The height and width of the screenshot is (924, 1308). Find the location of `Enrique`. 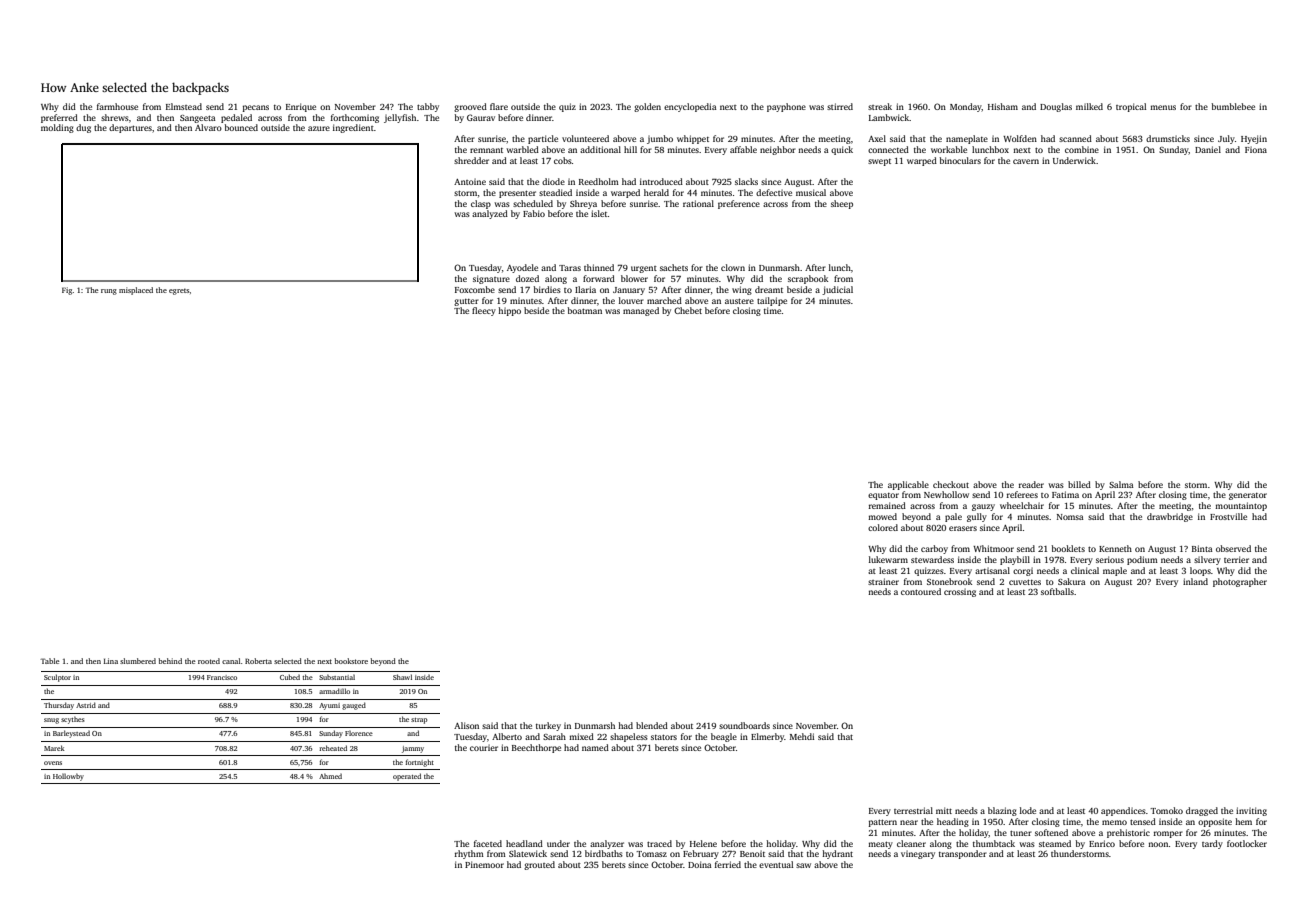

Enrique is located at coordinates (301, 107).
